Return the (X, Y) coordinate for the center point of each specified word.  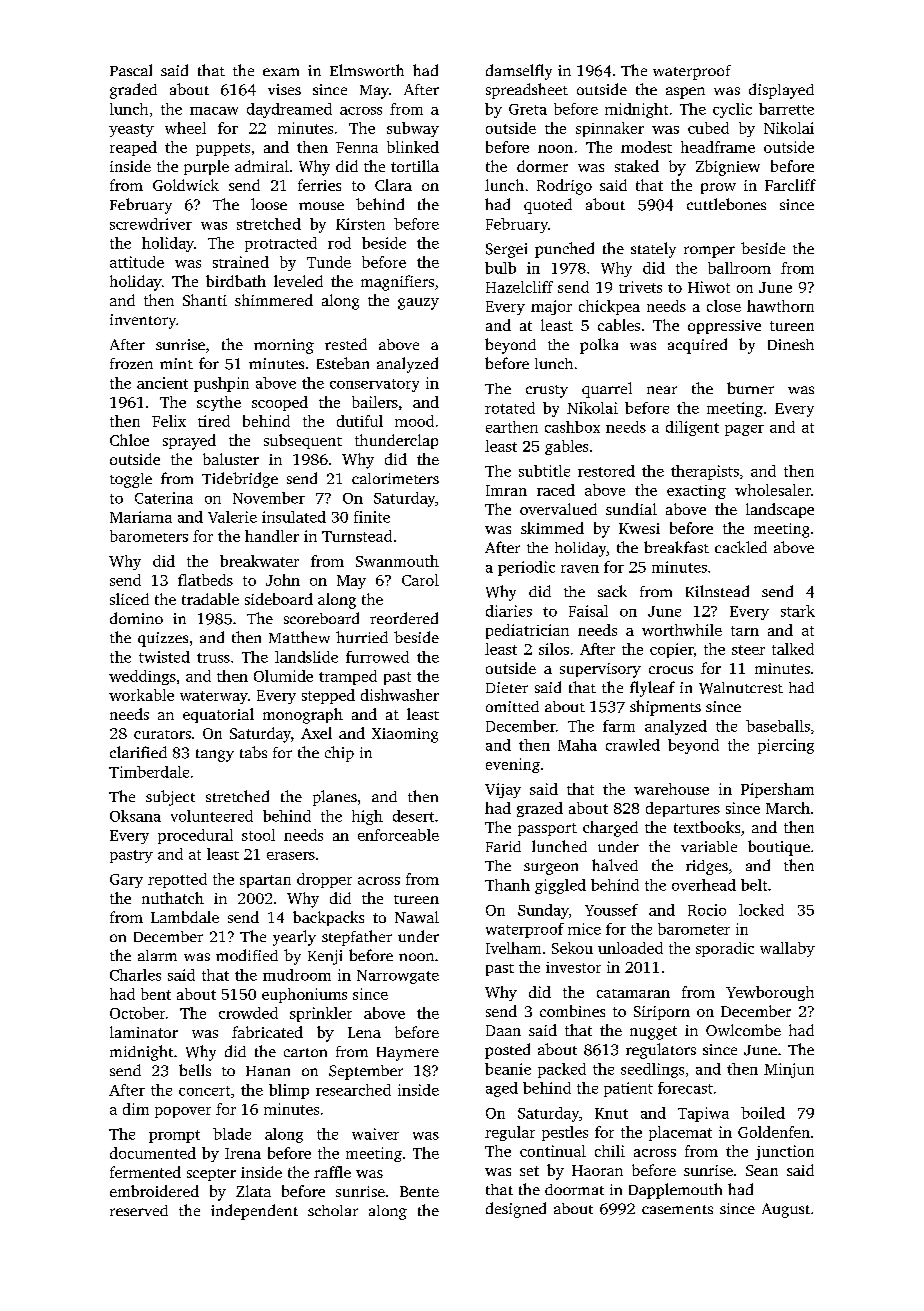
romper (709, 252)
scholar (333, 1210)
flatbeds (205, 580)
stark (798, 611)
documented (153, 1153)
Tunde (329, 262)
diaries (509, 611)
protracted (281, 244)
